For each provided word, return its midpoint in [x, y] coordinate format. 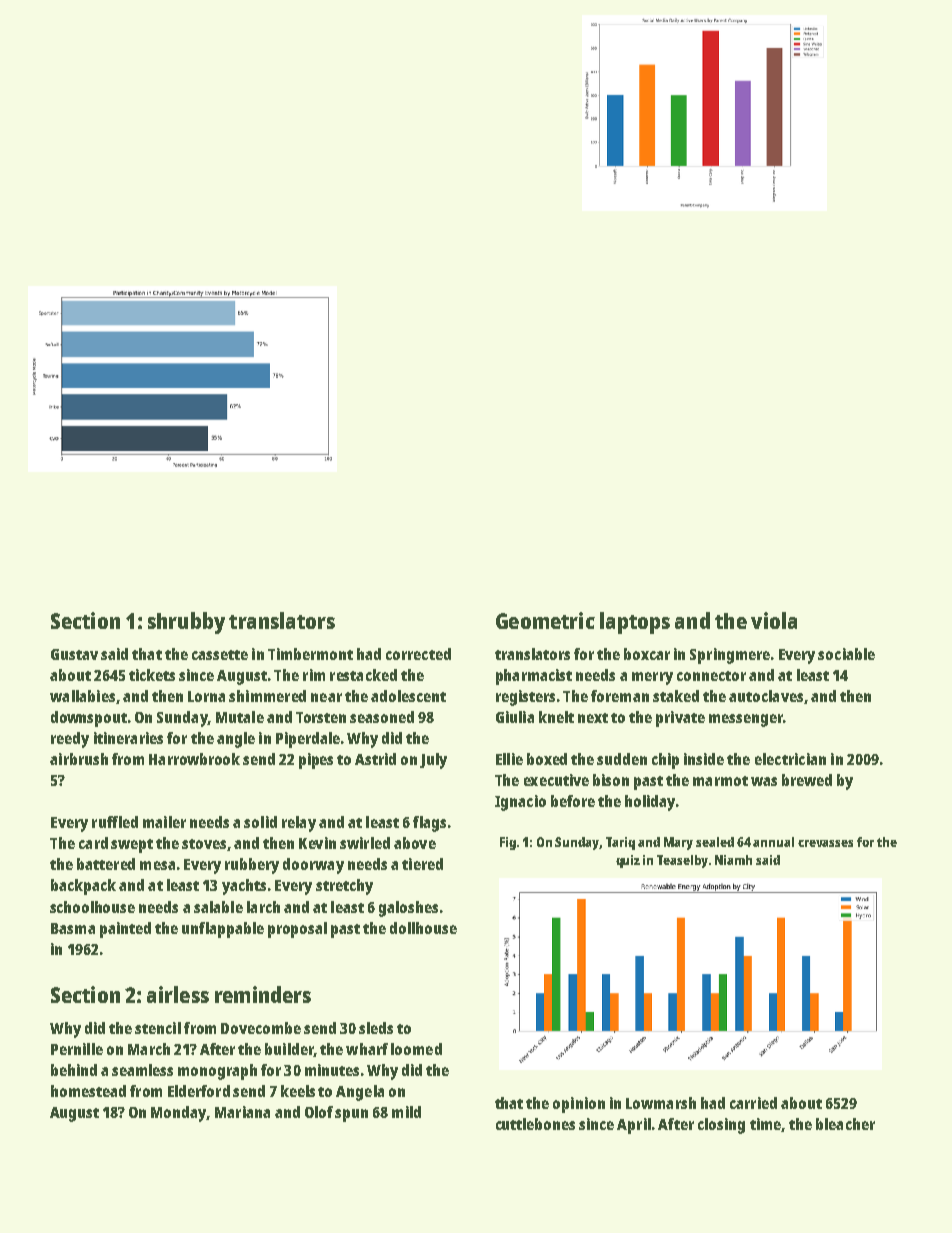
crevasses [825, 843]
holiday [650, 803]
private [680, 719]
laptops [635, 623]
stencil [158, 1028]
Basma [73, 928]
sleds [376, 1028]
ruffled [115, 822]
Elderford [199, 1091]
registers [525, 698]
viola [774, 620]
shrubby [186, 623]
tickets [152, 675]
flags [429, 824]
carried [753, 1103]
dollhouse [423, 928]
